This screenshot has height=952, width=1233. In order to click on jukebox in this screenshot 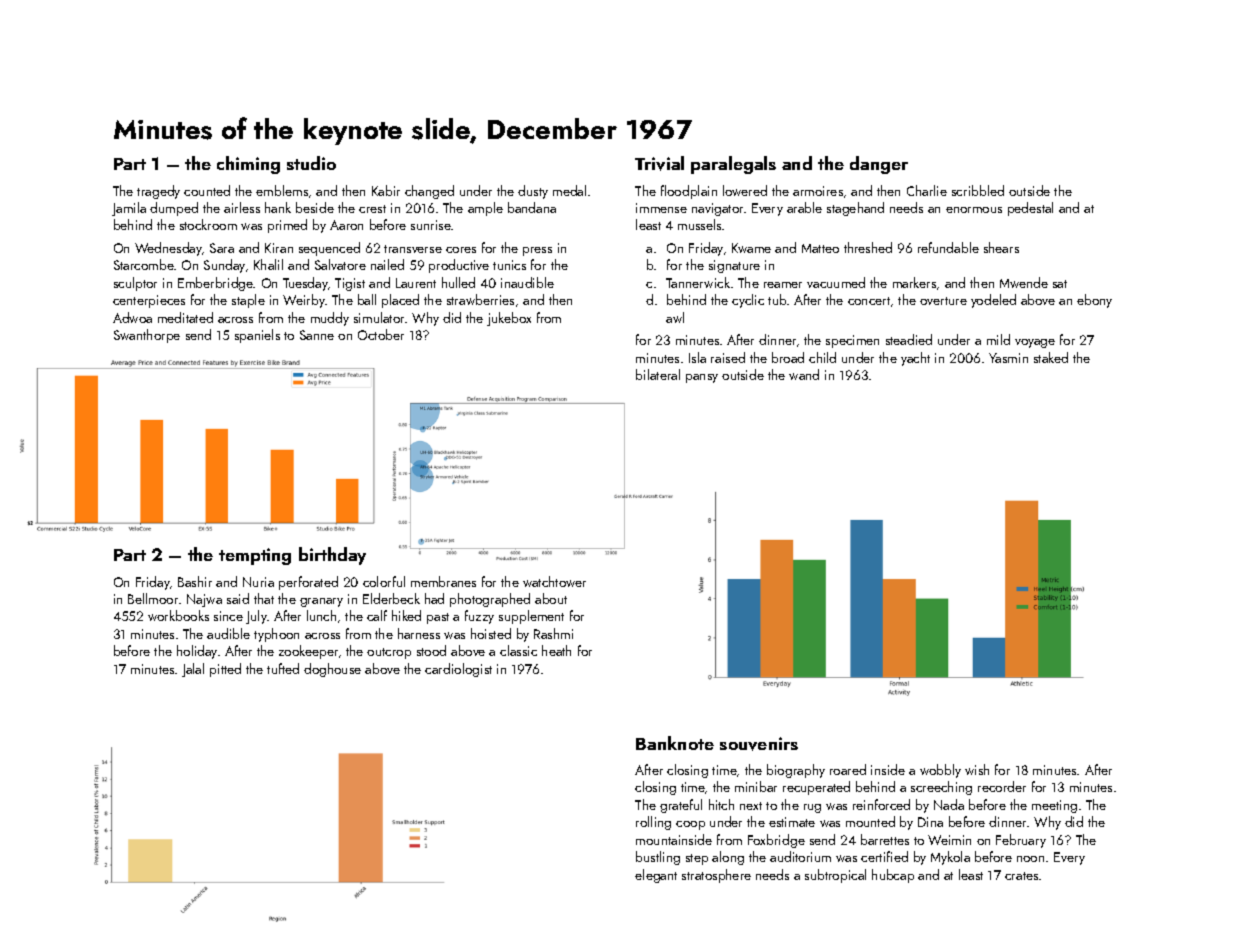, I will do `click(509, 319)`.
